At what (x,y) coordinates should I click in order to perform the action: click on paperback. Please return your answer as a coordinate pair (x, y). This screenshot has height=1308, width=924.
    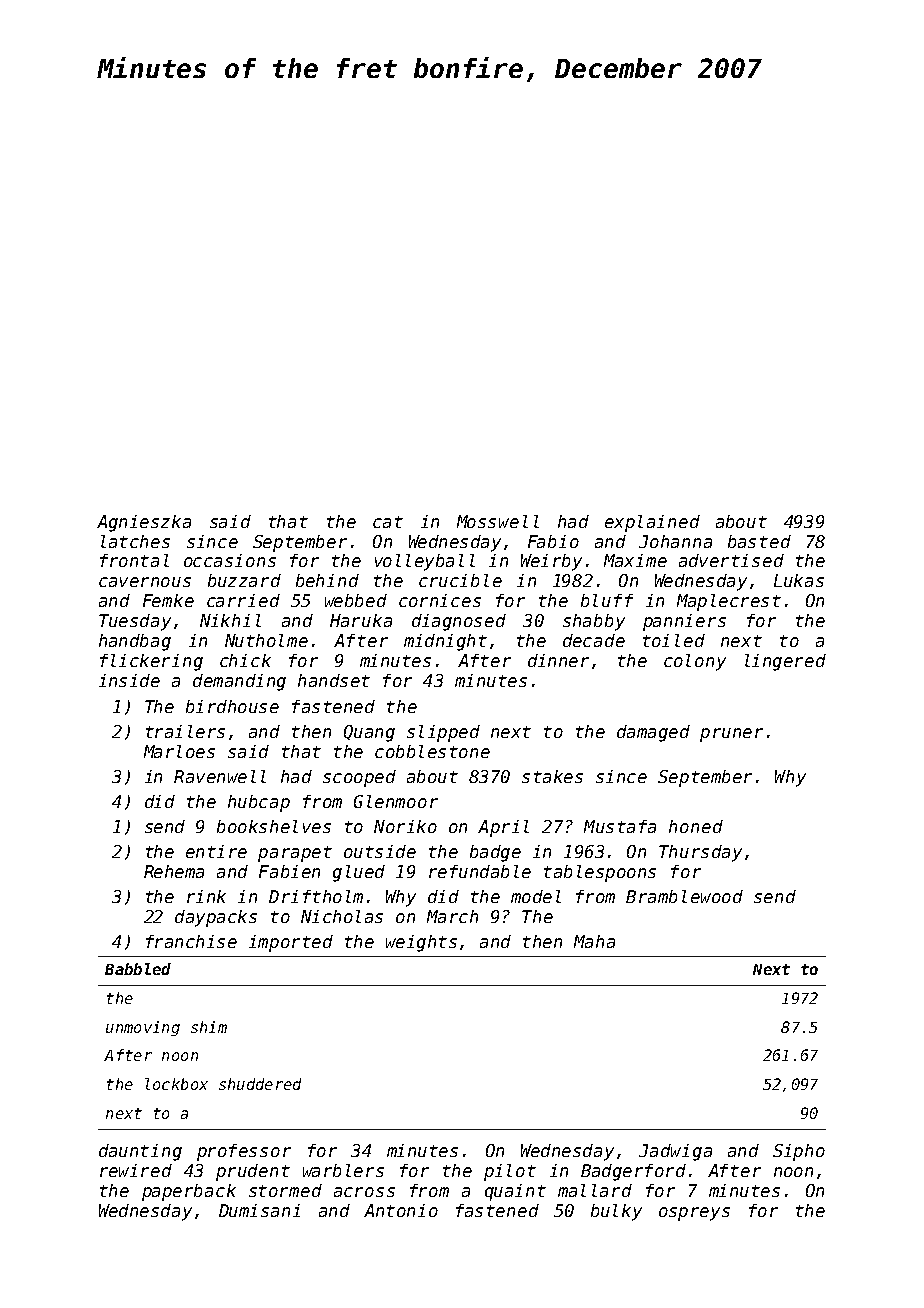
    Looking at the image, I should click on (189, 1192).
